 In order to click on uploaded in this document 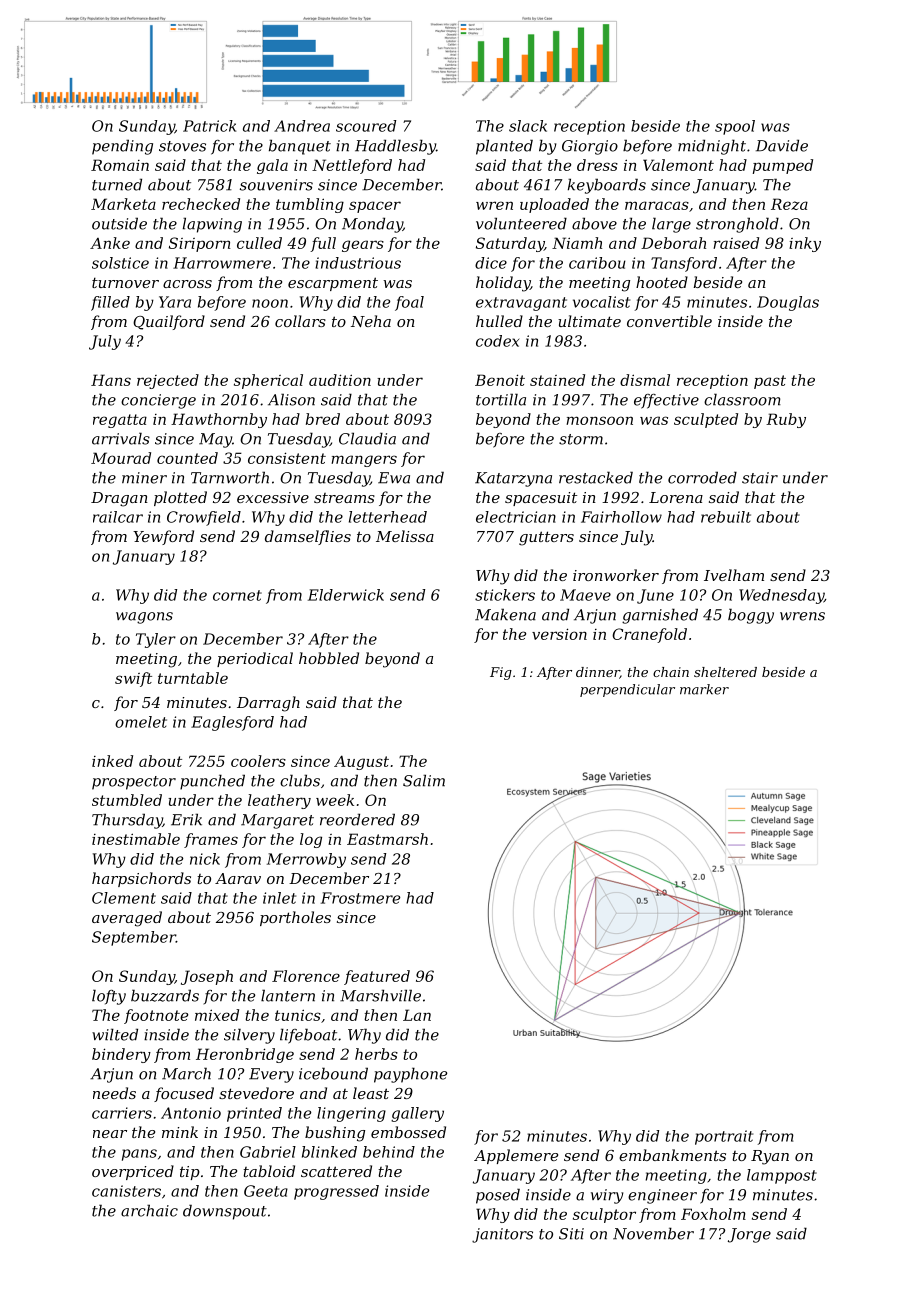, I will do `click(554, 205)`.
